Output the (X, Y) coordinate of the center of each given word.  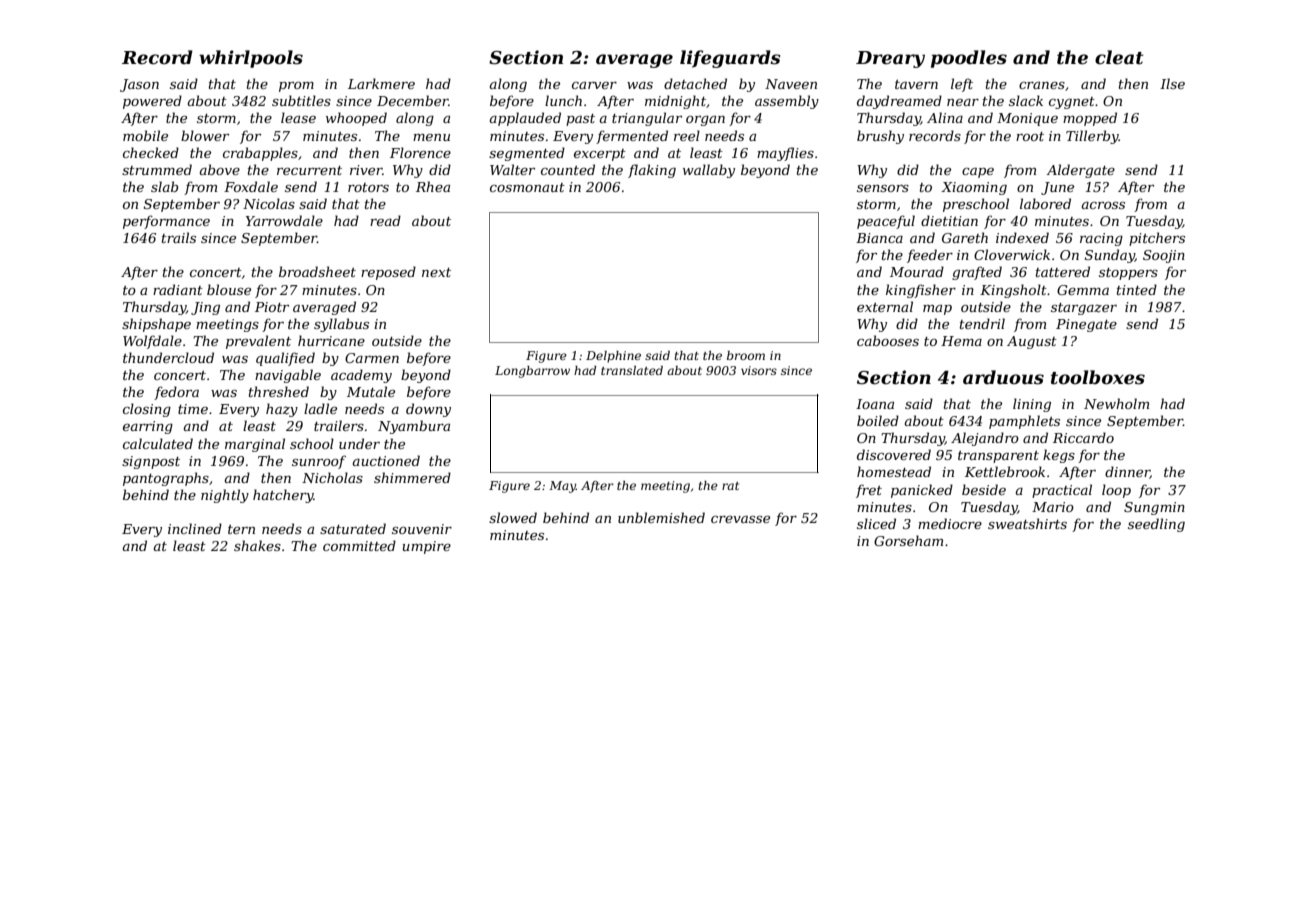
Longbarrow (532, 372)
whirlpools (251, 59)
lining (1032, 405)
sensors (883, 188)
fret (869, 491)
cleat (1119, 57)
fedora (176, 393)
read (385, 220)
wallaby (709, 171)
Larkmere (381, 83)
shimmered (412, 477)
